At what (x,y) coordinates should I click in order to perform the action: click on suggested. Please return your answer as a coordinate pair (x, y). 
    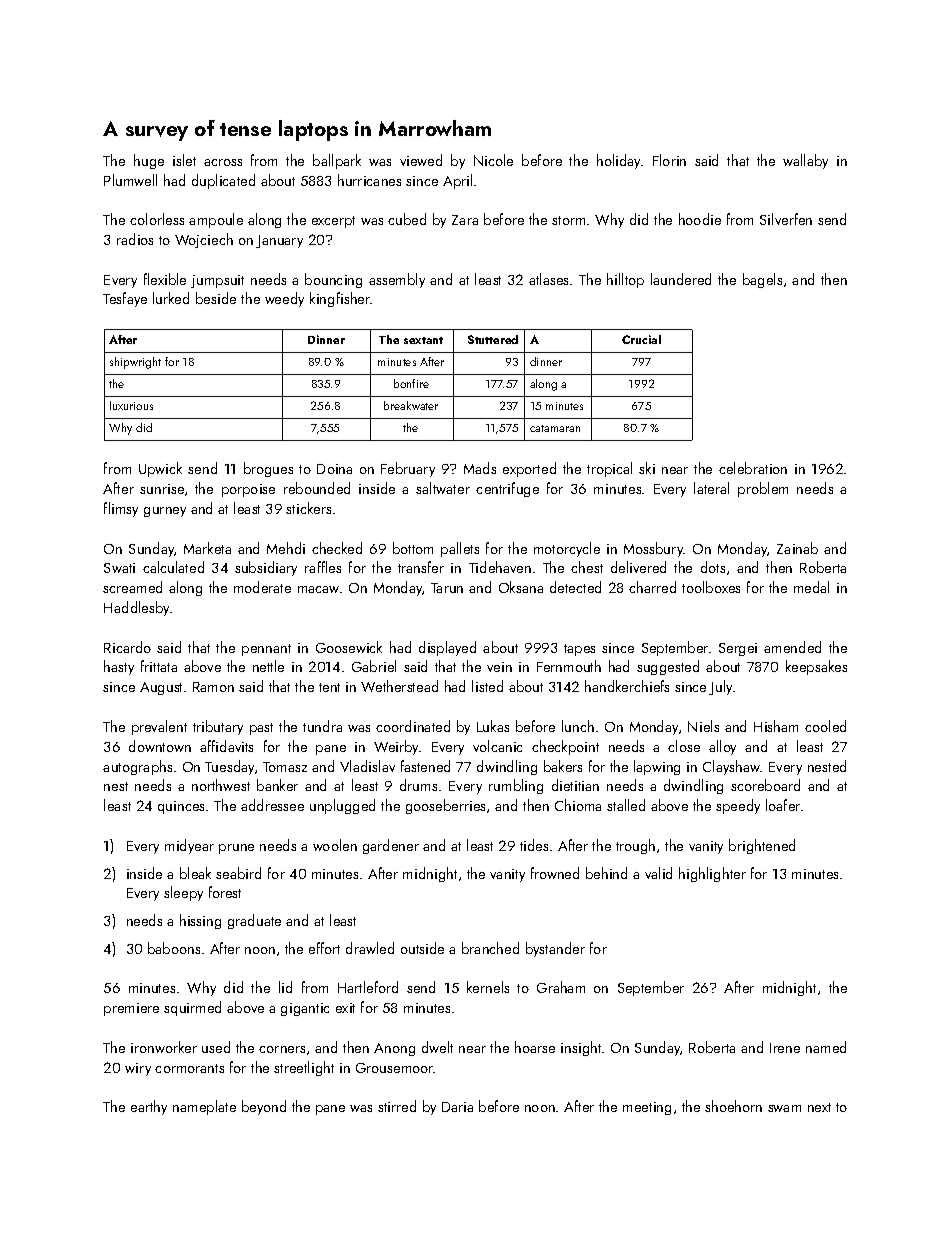
    Looking at the image, I should click on (668, 667).
